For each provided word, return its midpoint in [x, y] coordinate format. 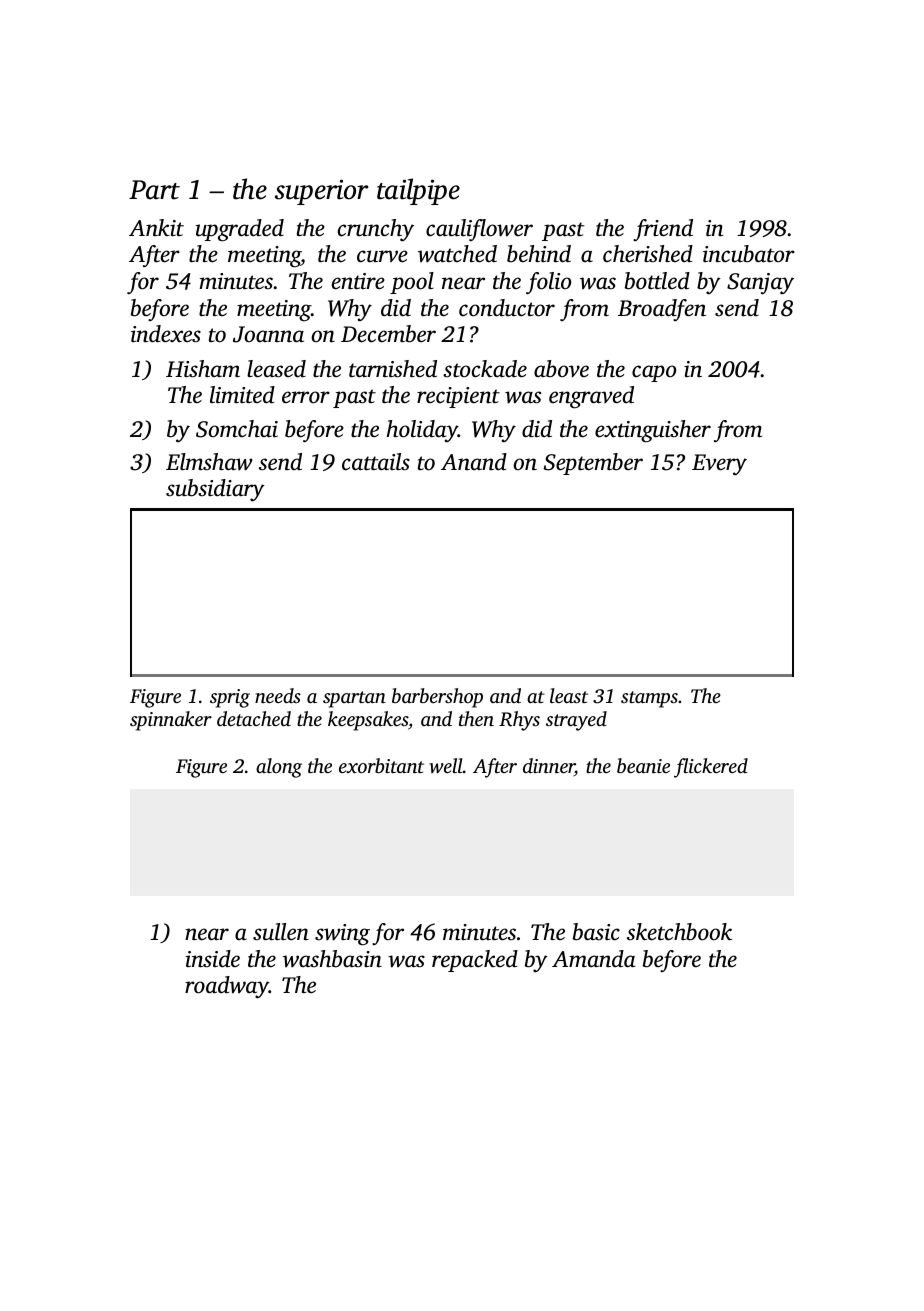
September [593, 464]
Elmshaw [209, 462]
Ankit [156, 228]
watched [457, 254]
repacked [475, 961]
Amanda [593, 959]
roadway [227, 987]
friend [663, 230]
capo [654, 373]
